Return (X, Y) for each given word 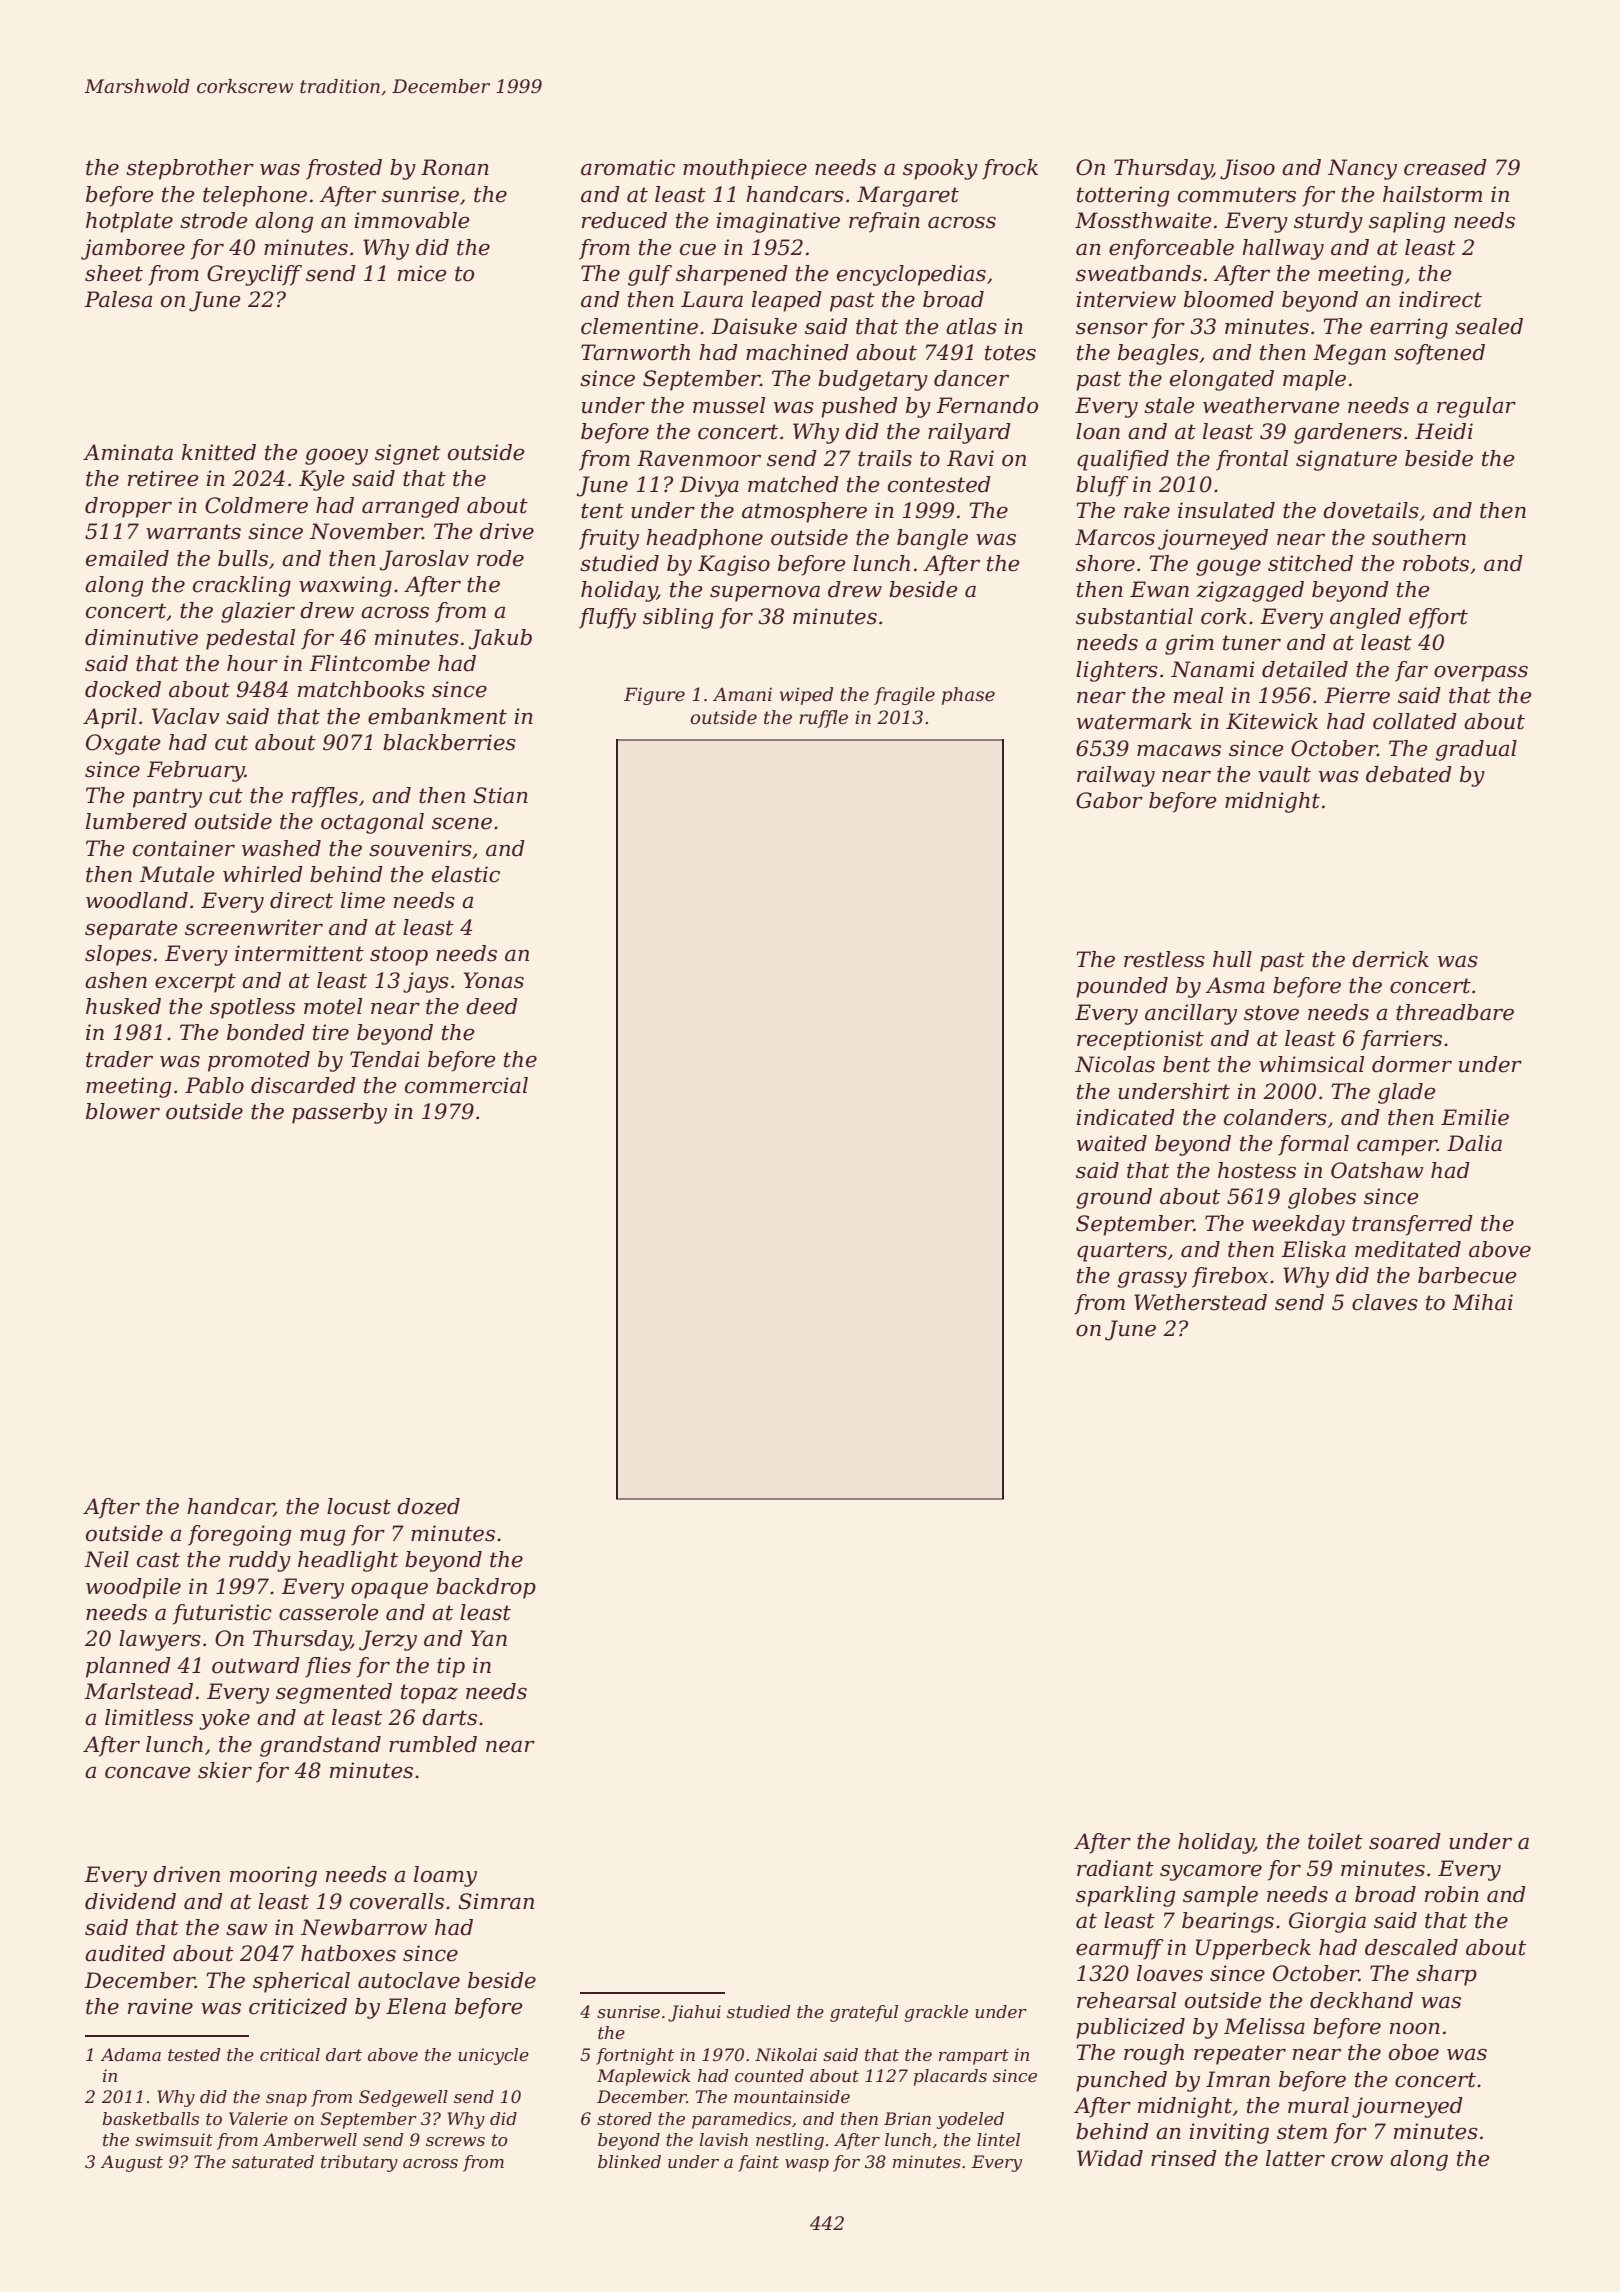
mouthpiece (745, 169)
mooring (273, 1876)
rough (1154, 2054)
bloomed (1229, 299)
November (366, 531)
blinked (629, 2161)
